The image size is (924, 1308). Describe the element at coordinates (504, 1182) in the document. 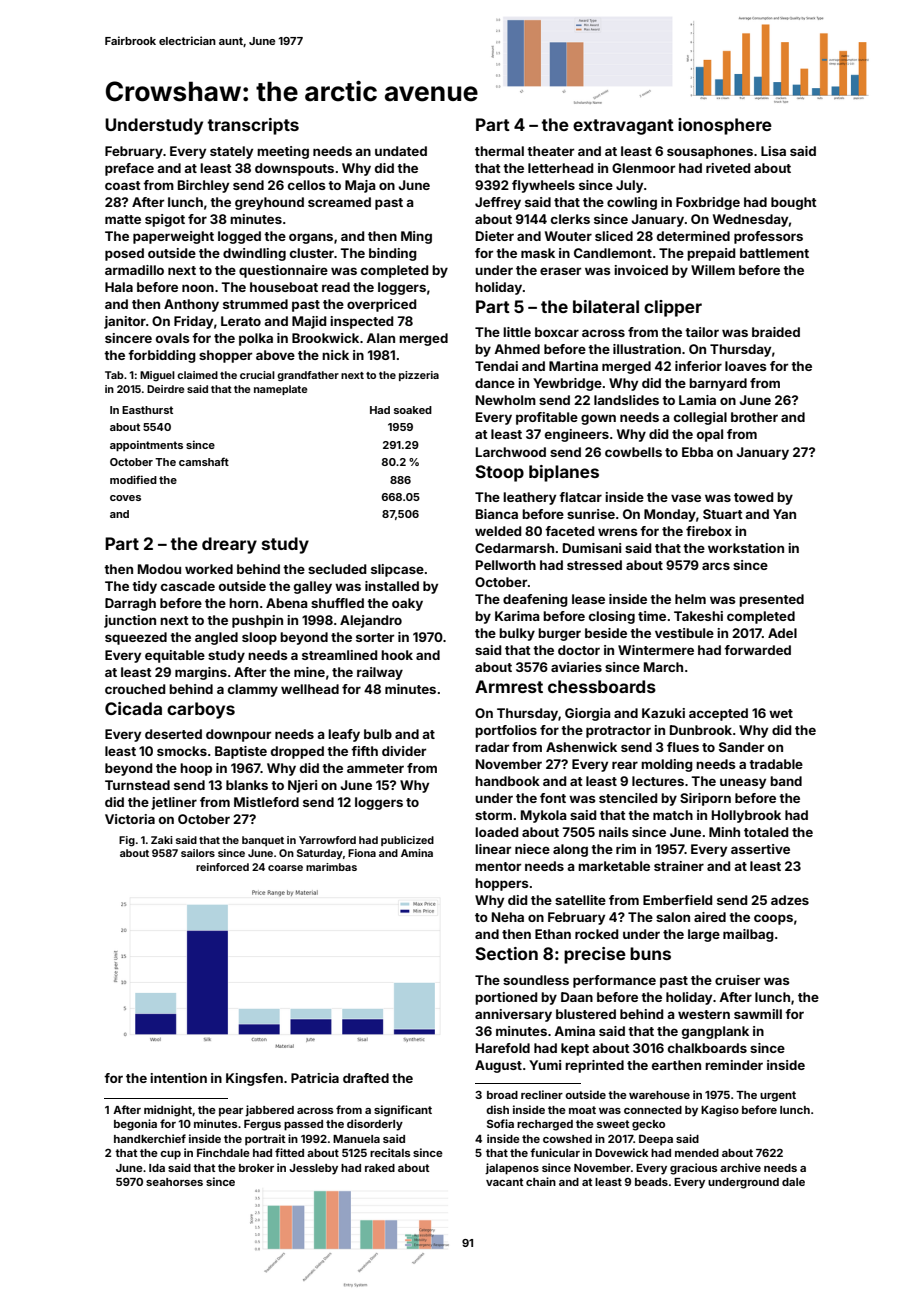

I see `vacant` at that location.
